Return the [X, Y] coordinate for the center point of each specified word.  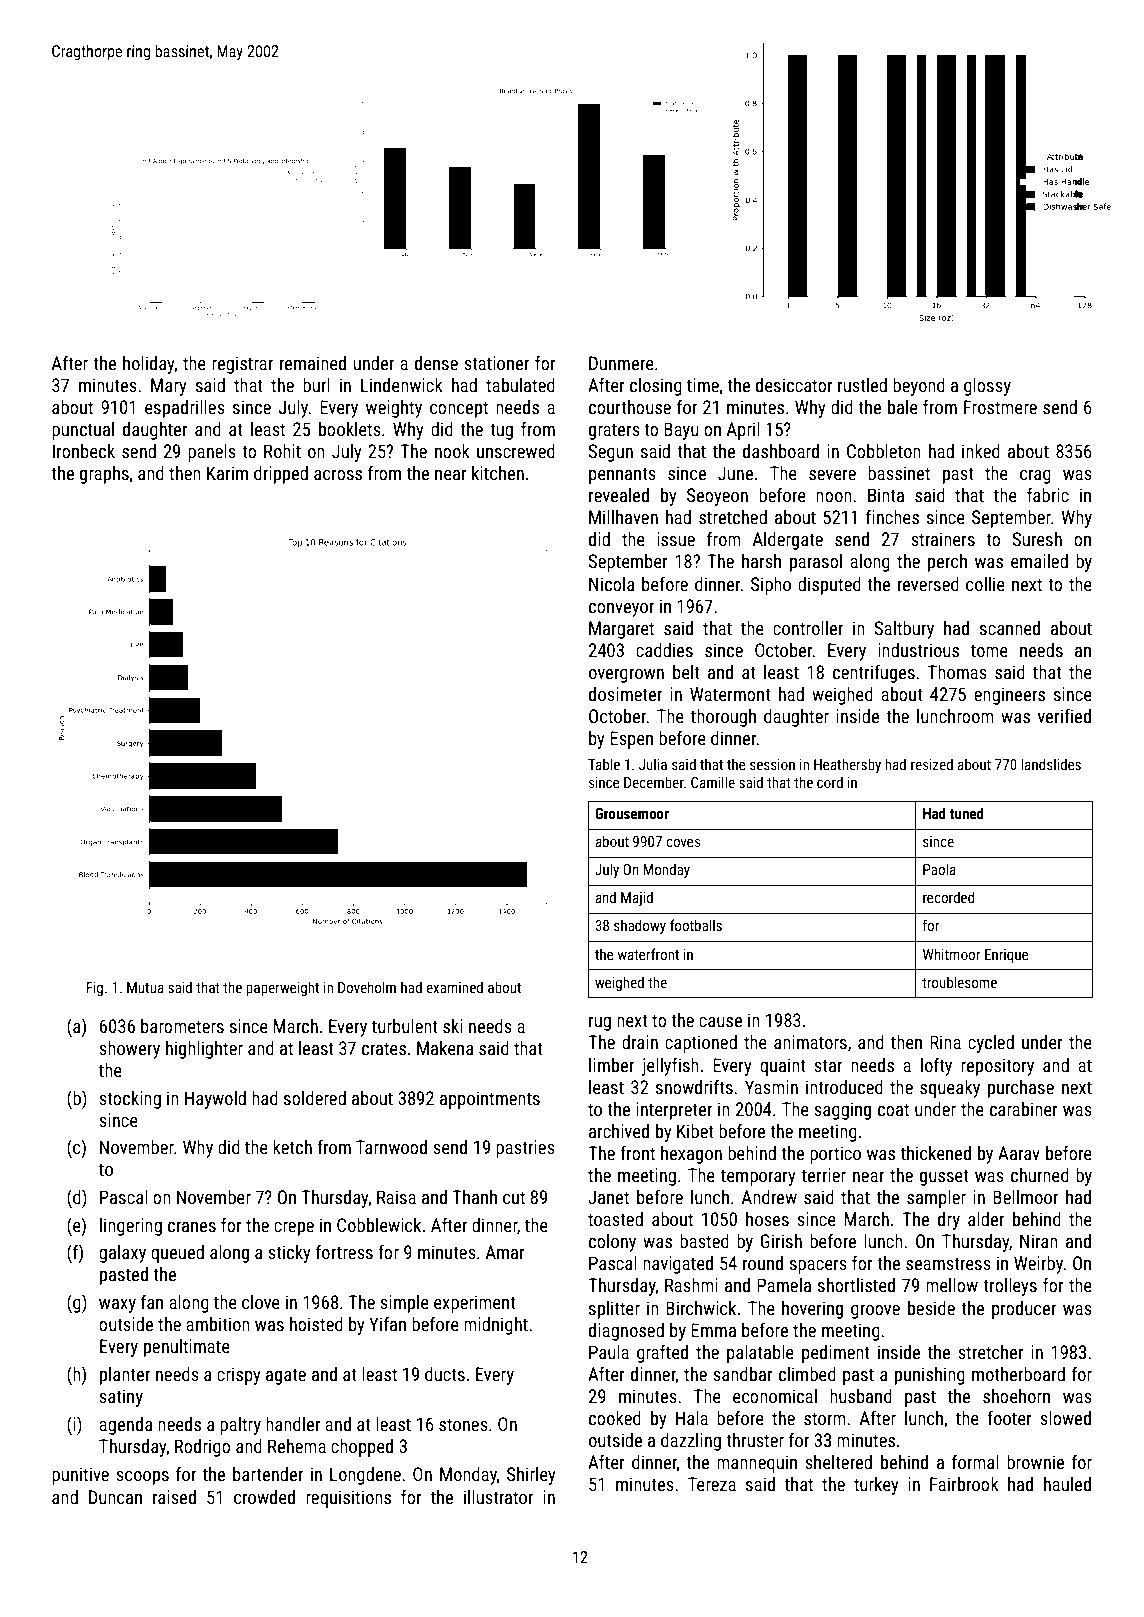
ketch [292, 1147]
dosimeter [625, 694]
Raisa [396, 1197]
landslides [1051, 764]
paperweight [282, 988]
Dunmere [621, 363]
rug [600, 1024]
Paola [939, 869]
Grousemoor [632, 813]
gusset [944, 1177]
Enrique [1007, 956]
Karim [227, 473]
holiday [149, 365]
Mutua [145, 987]
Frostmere [1000, 407]
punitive [80, 1476]
